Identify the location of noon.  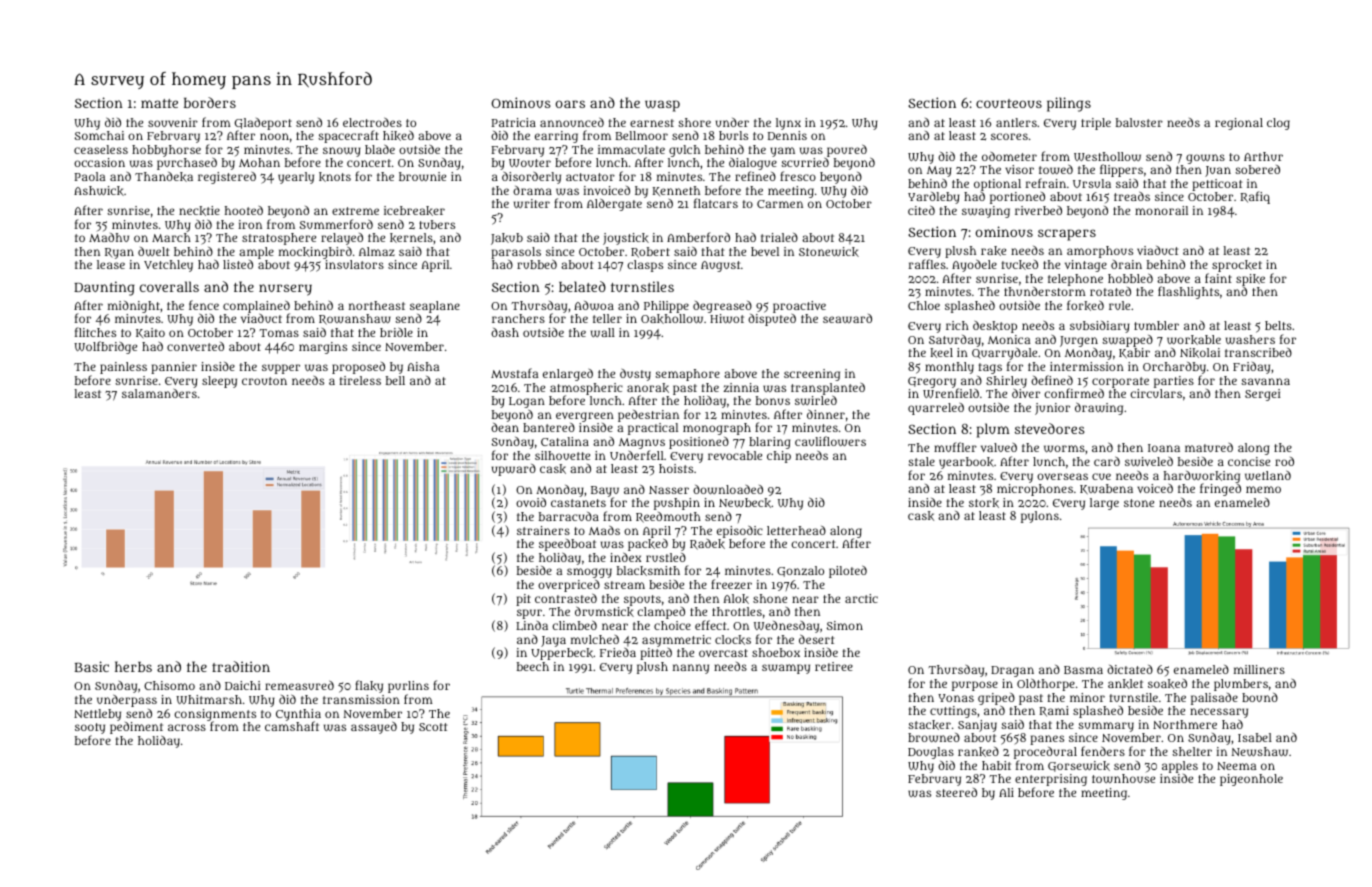
(274, 136).
